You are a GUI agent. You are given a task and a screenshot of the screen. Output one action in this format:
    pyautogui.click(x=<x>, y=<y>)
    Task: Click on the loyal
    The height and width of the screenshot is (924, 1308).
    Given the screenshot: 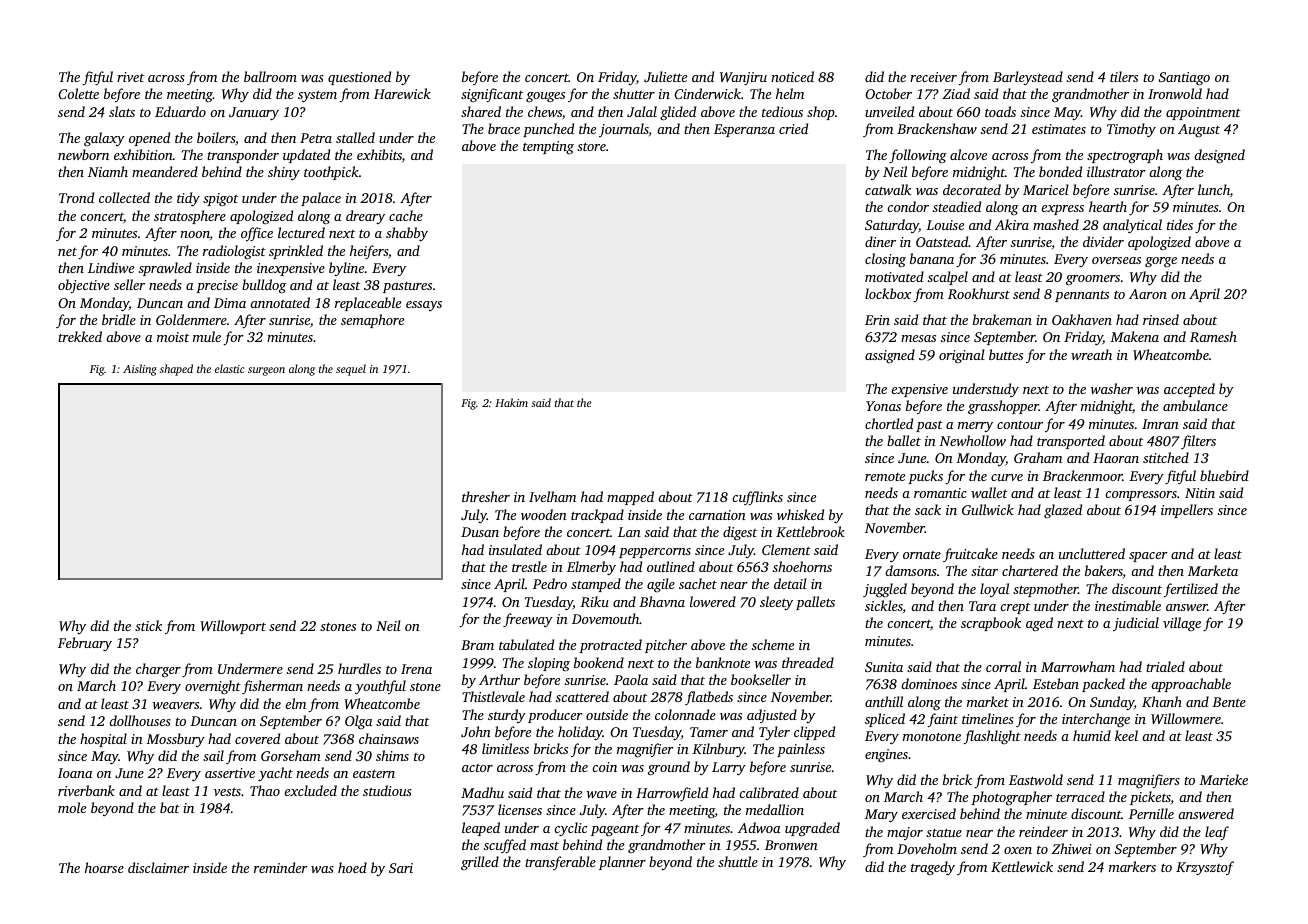 What is the action you would take?
    pyautogui.click(x=994, y=590)
